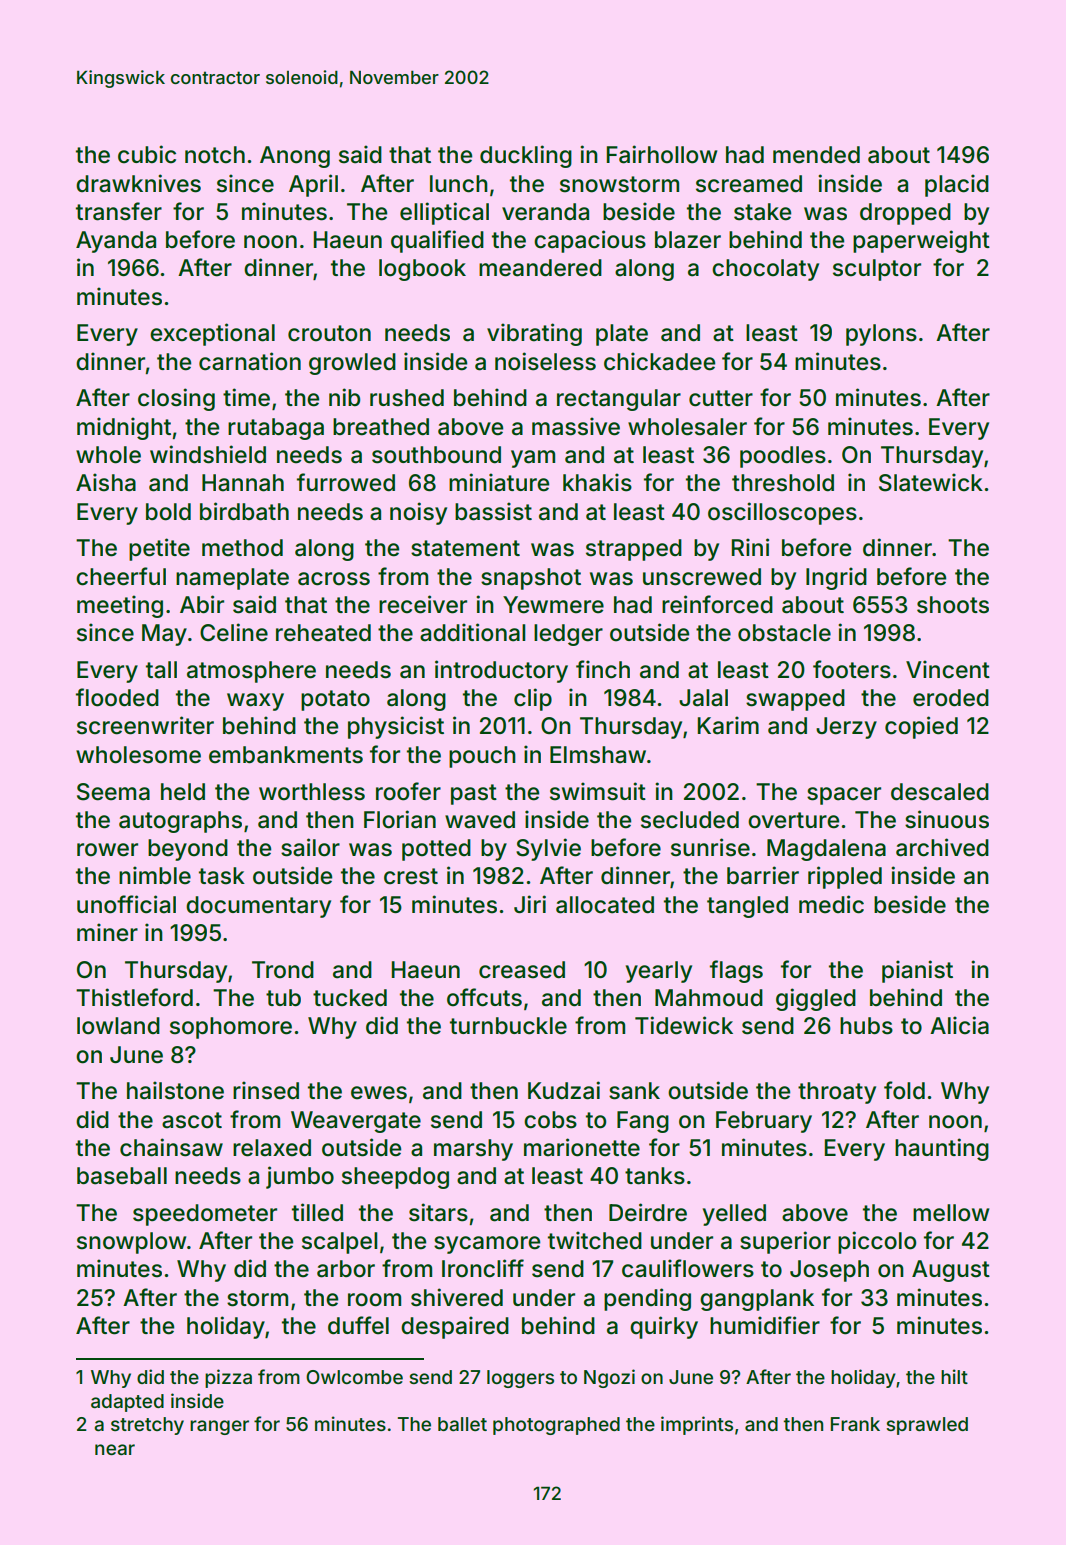 This document has height=1545, width=1066. I want to click on duckling, so click(526, 156).
